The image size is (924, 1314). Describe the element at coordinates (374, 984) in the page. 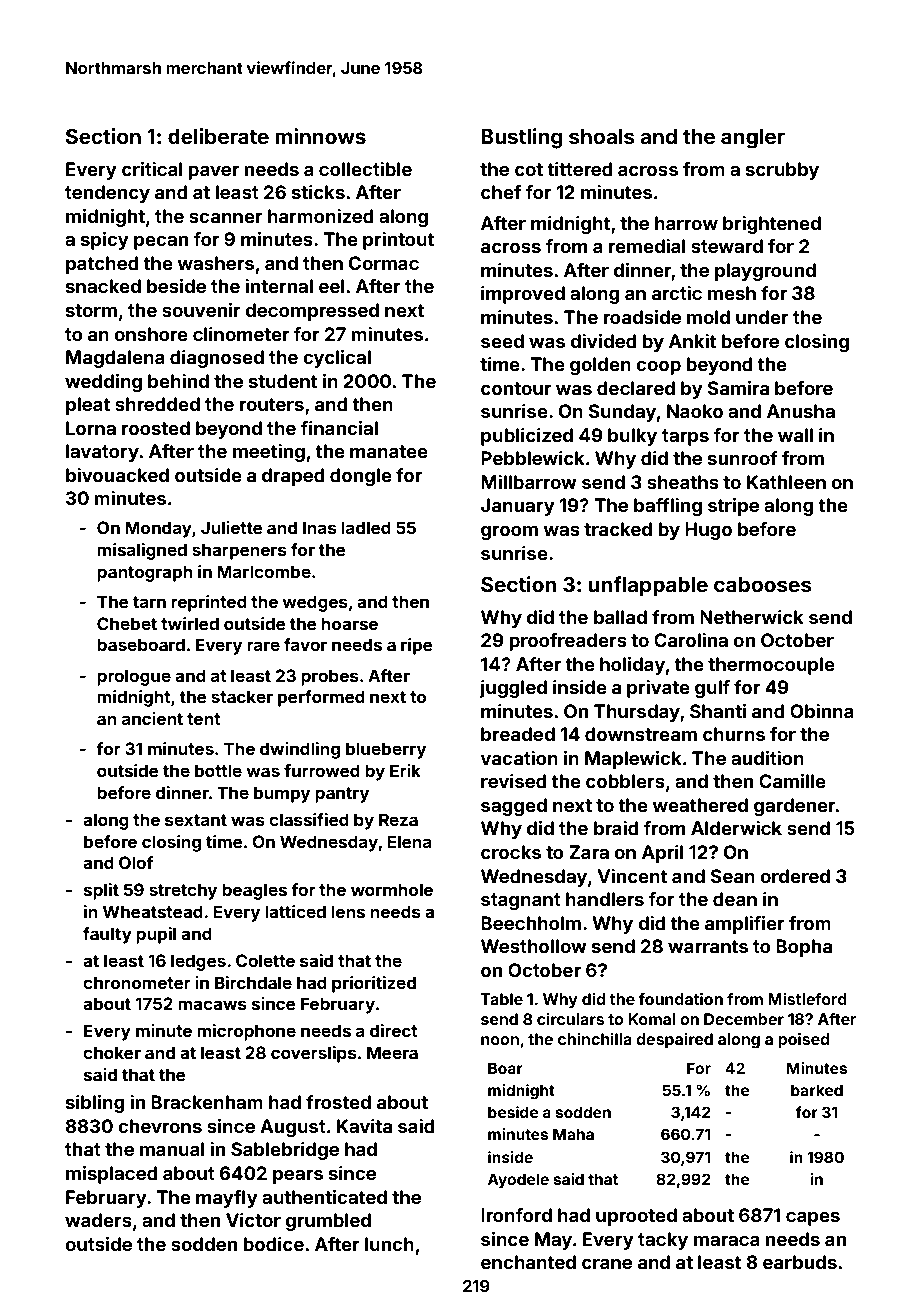

I see `prioritized` at that location.
